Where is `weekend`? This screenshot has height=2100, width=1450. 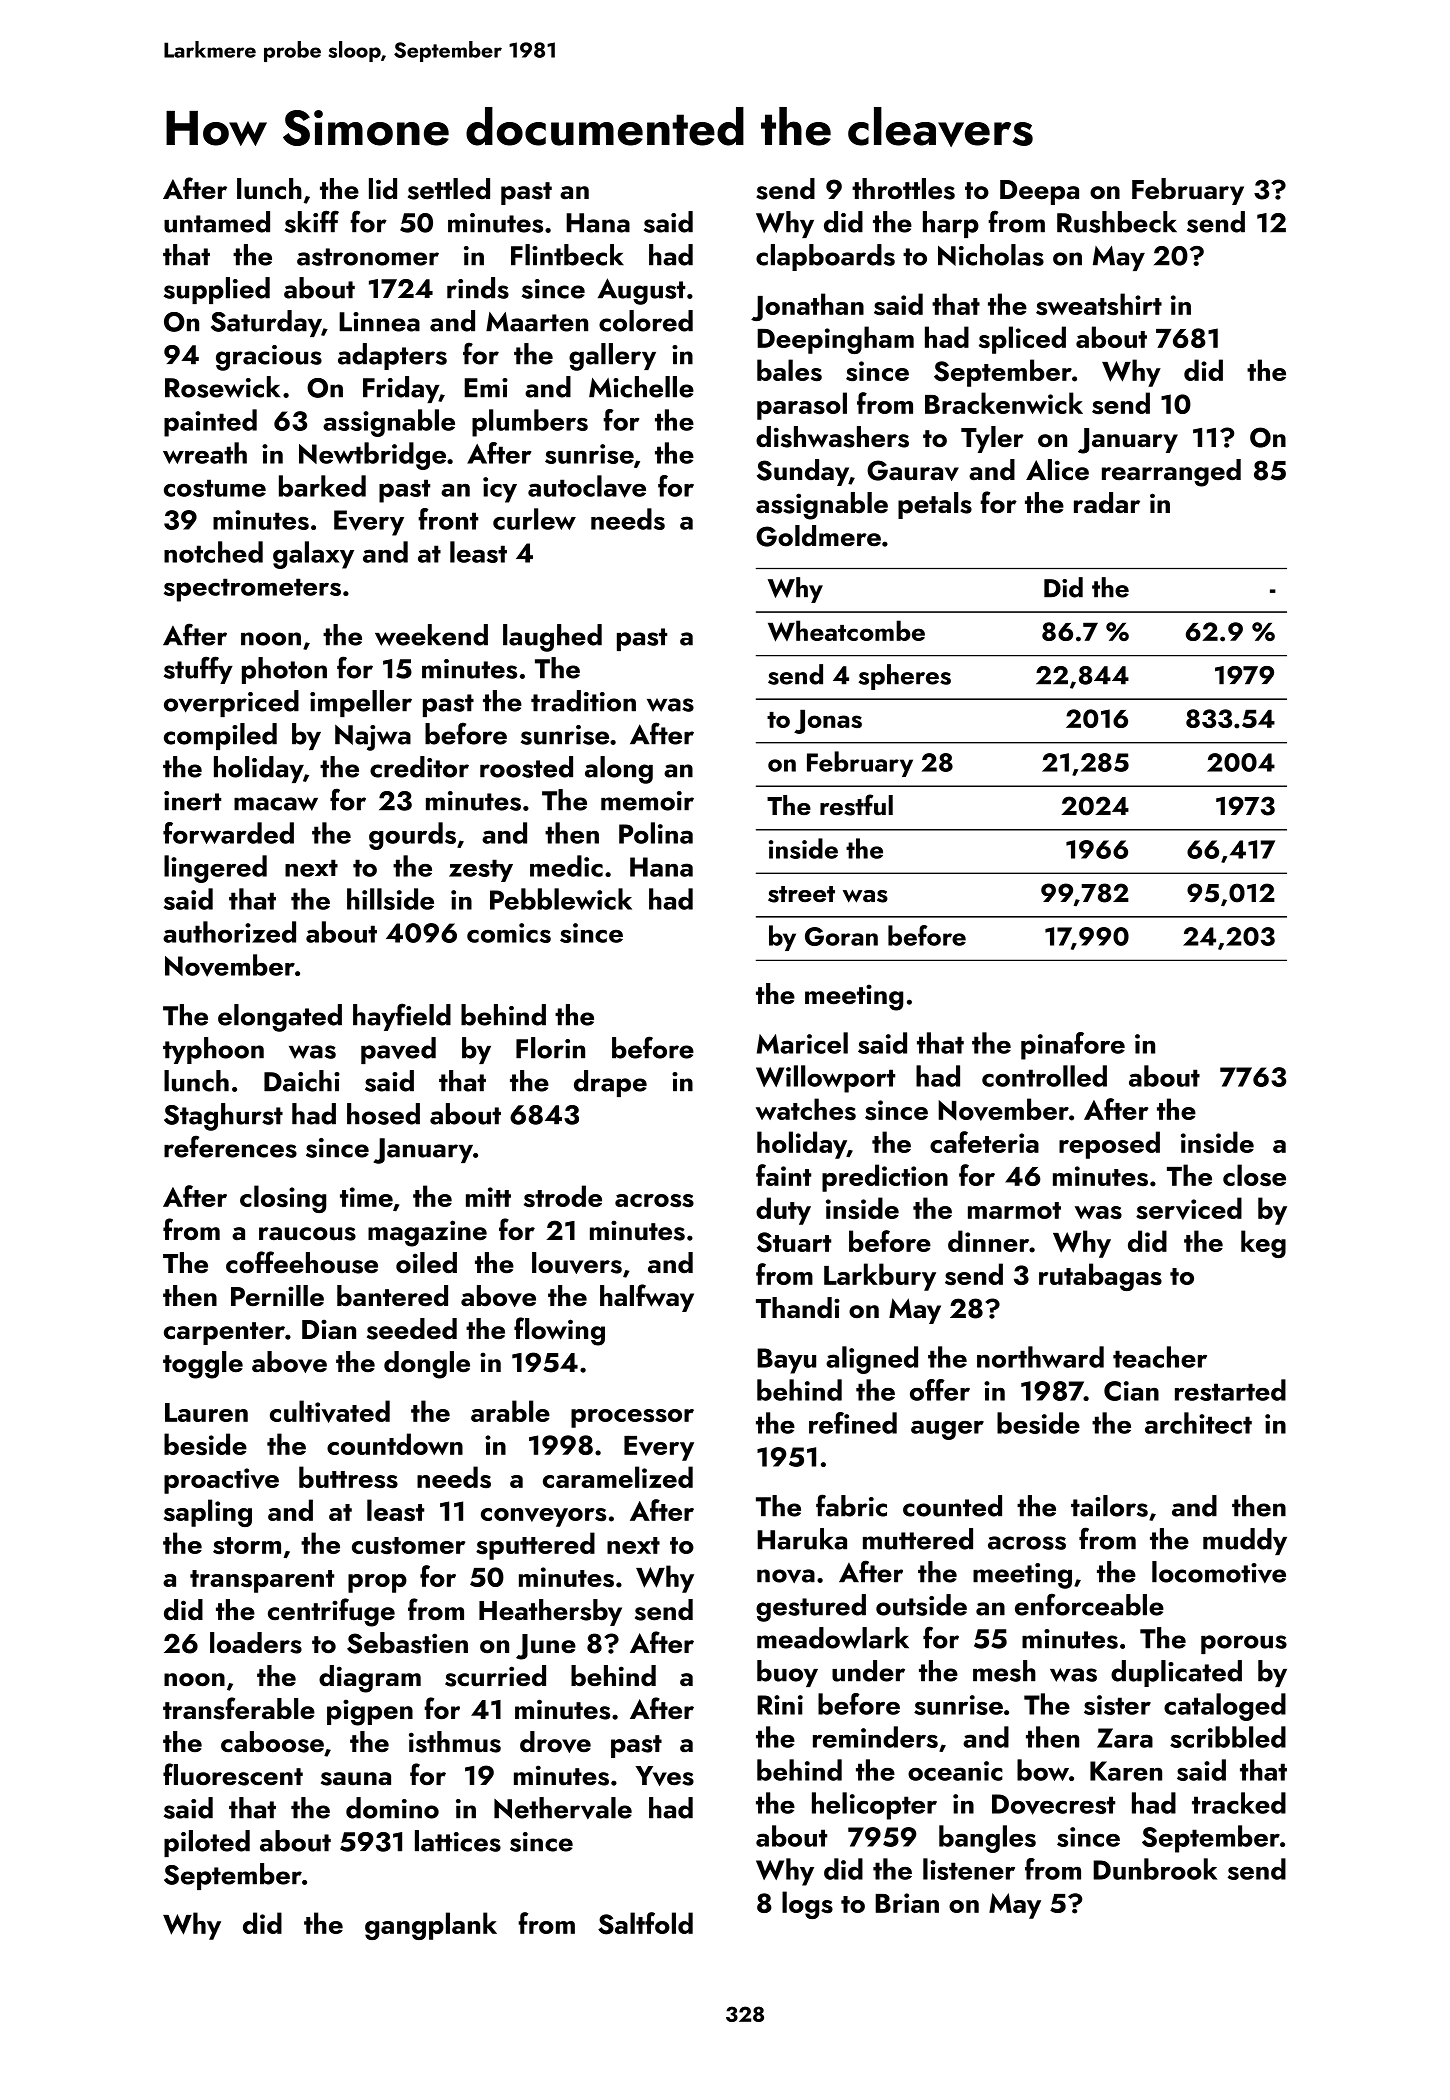 weekend is located at coordinates (431, 635).
